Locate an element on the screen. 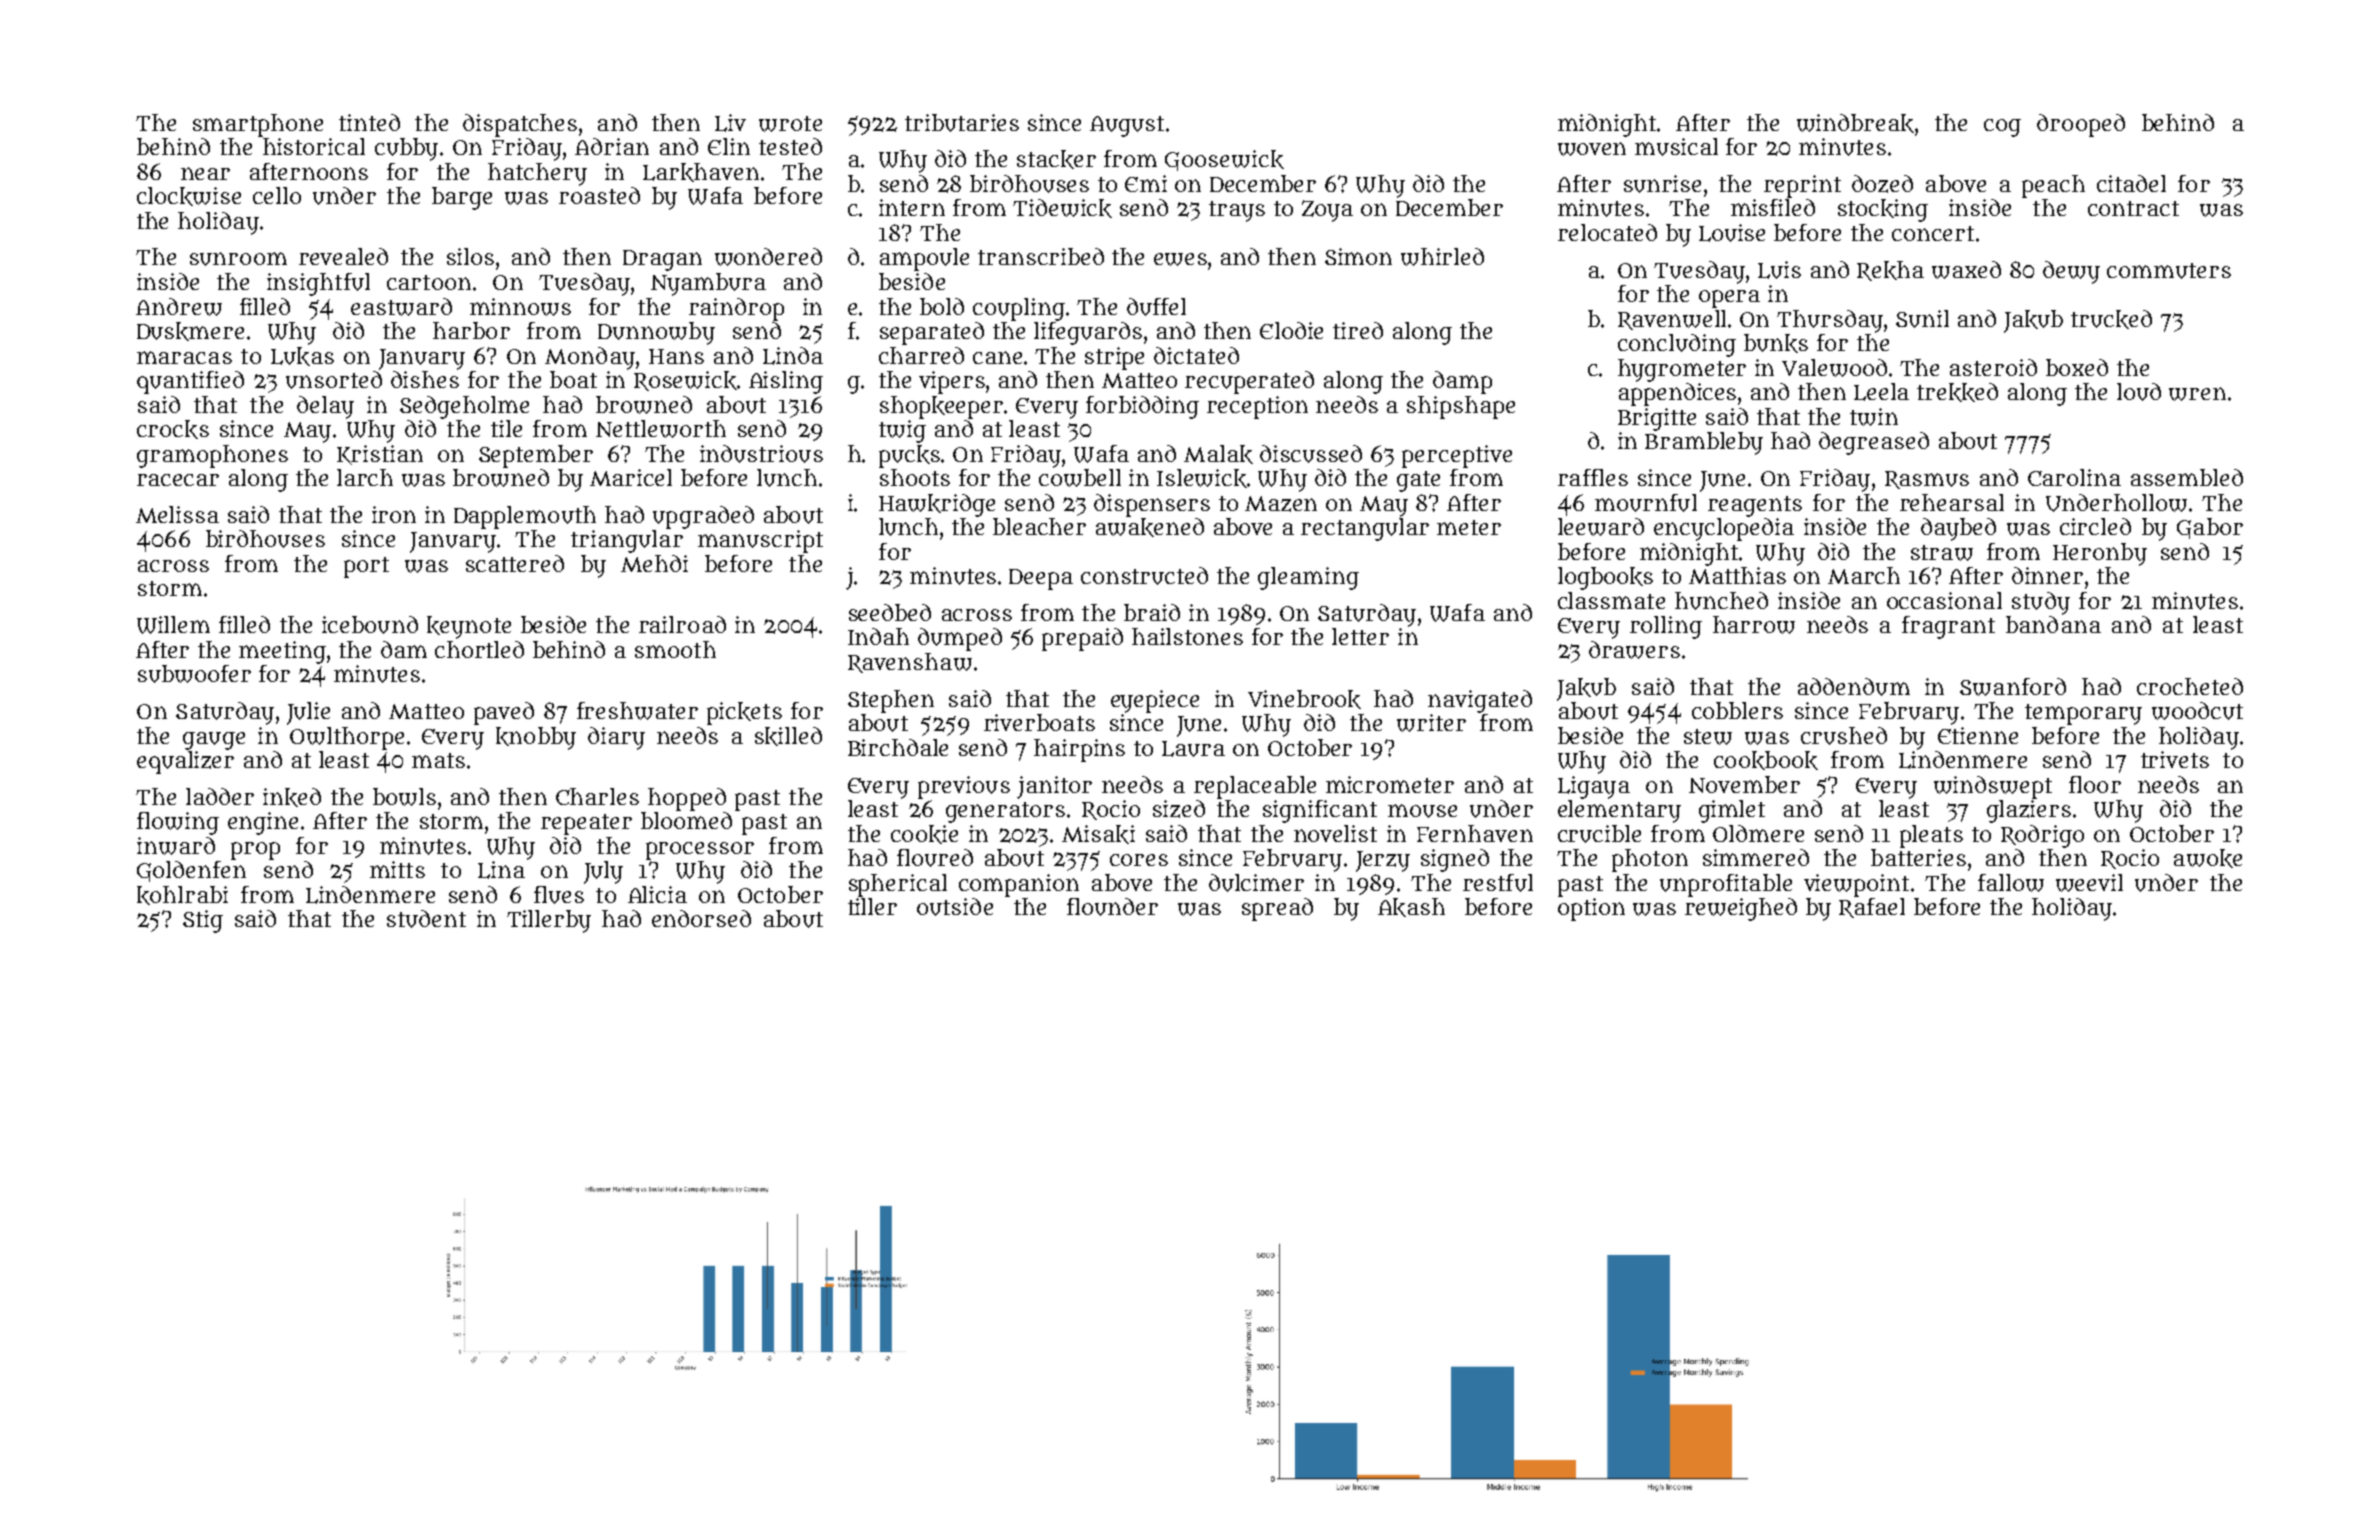 Image resolution: width=2380 pixels, height=1540 pixels. Rasmus is located at coordinates (1927, 480).
